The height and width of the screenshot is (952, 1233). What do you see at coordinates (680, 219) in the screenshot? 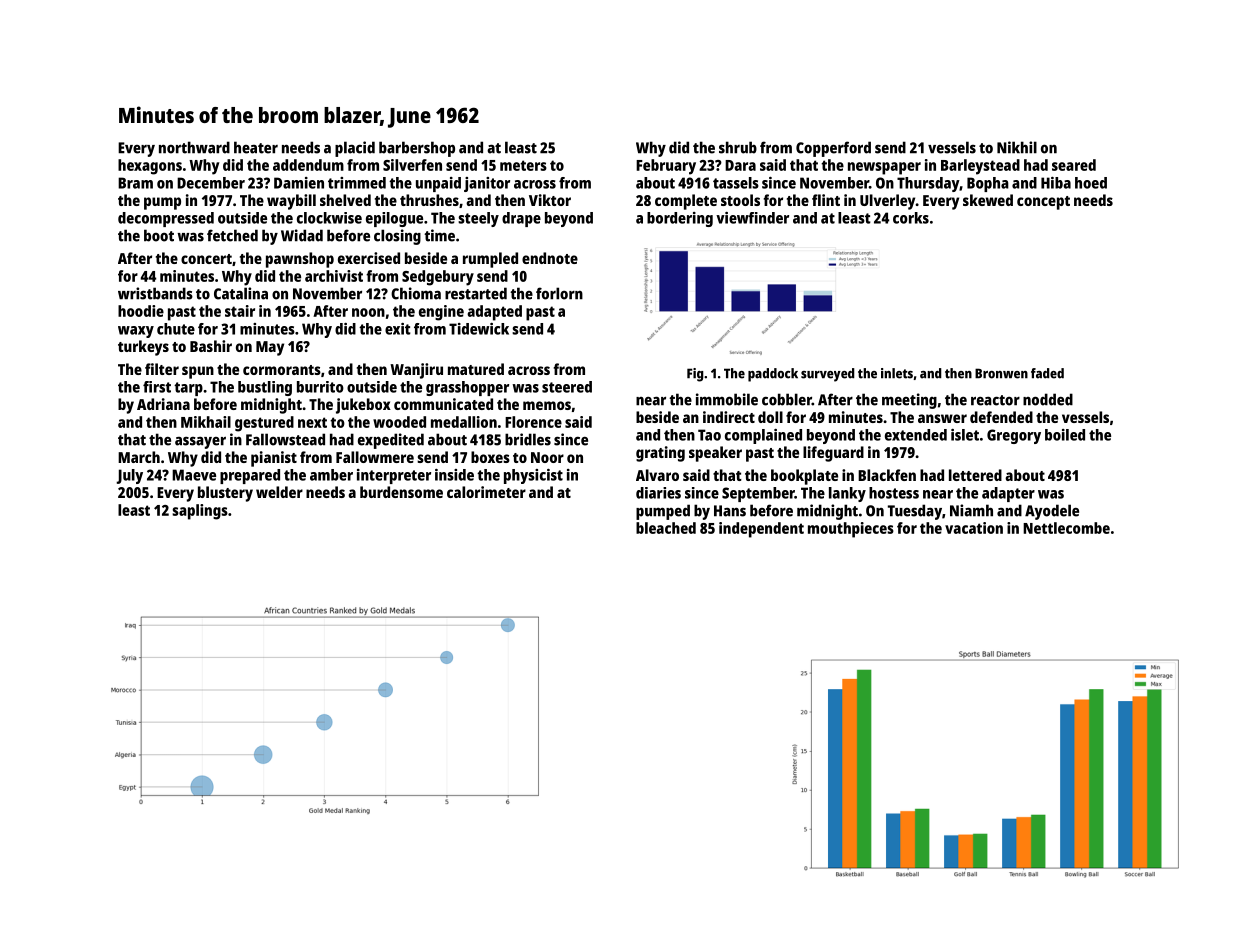
I see `bordering` at bounding box center [680, 219].
